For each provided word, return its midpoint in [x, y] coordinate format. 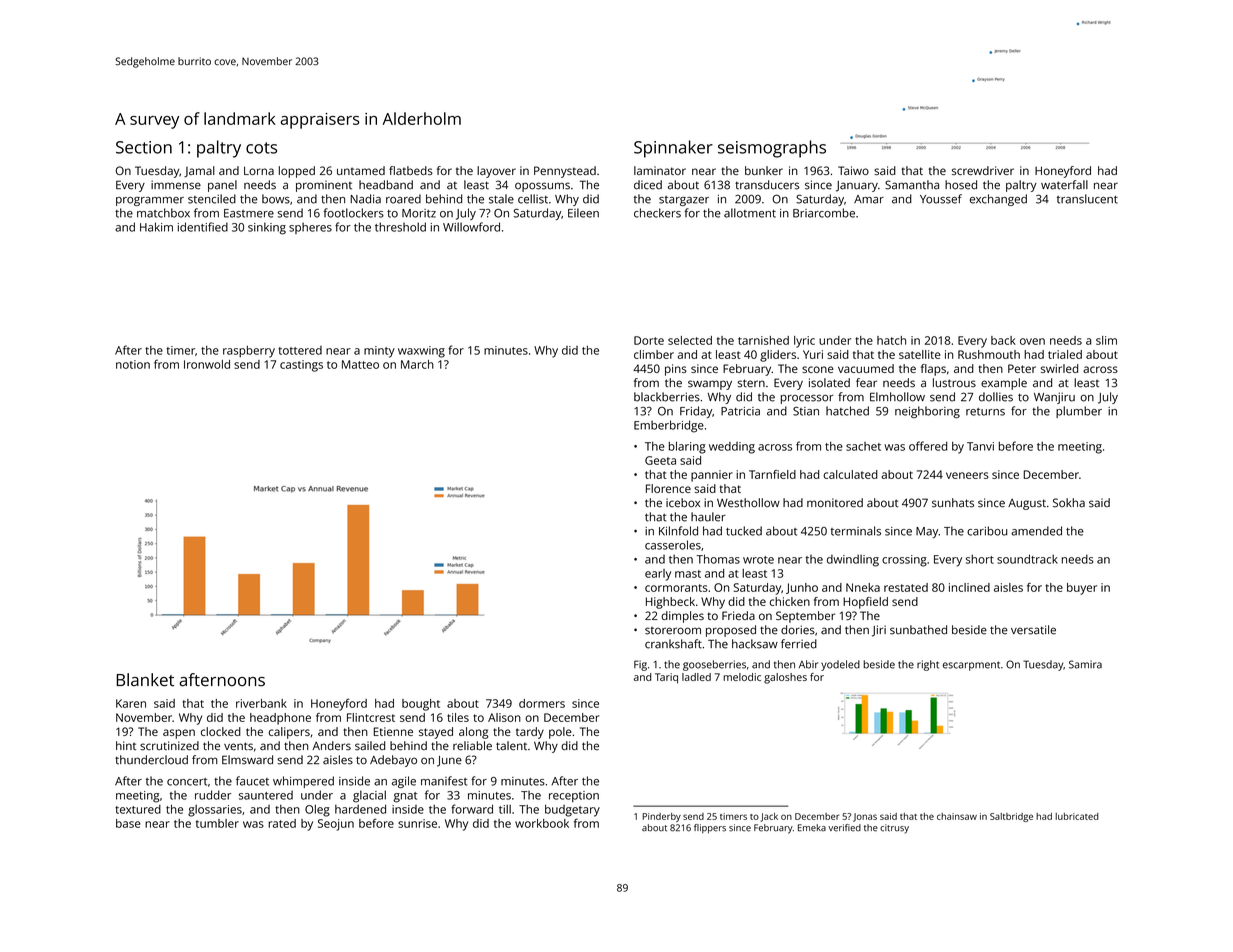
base [128, 823]
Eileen [583, 213]
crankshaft [673, 644]
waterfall [1064, 185]
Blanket [145, 680]
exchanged [998, 200]
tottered [300, 350]
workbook [542, 823]
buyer [1082, 589]
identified [203, 227]
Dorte [649, 340]
